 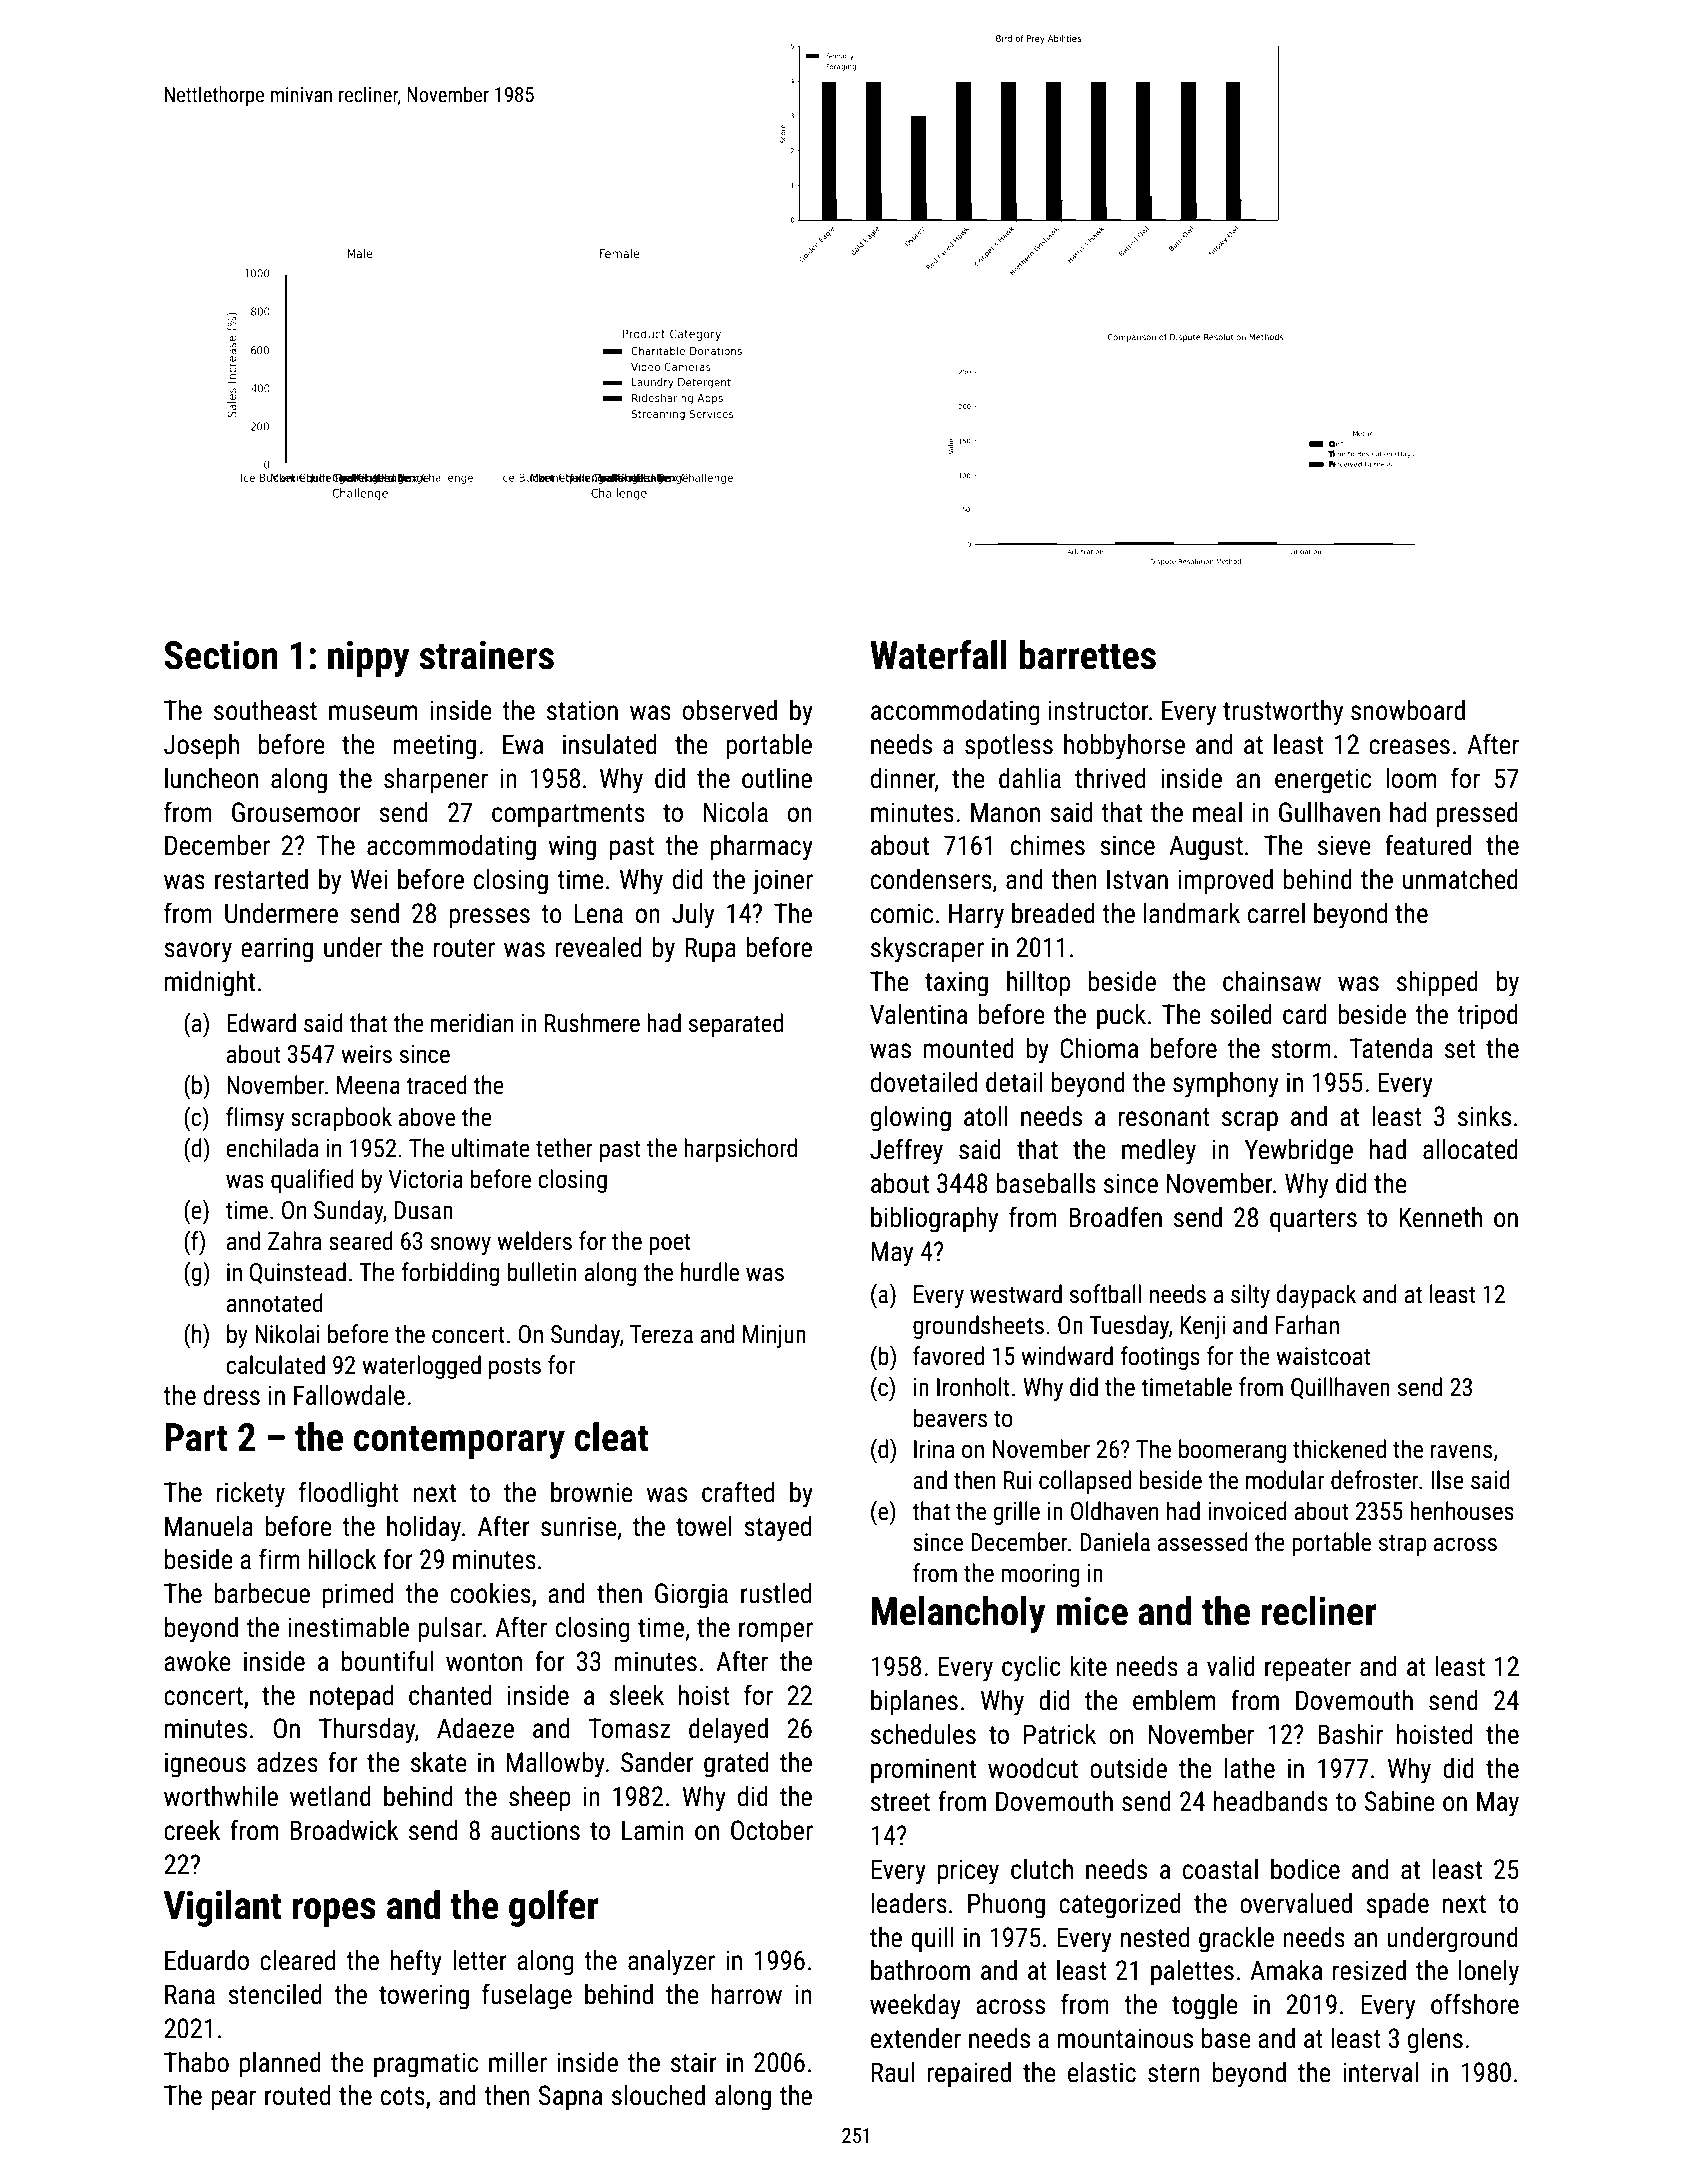 What do you see at coordinates (1408, 710) in the screenshot?
I see `snowboard` at bounding box center [1408, 710].
